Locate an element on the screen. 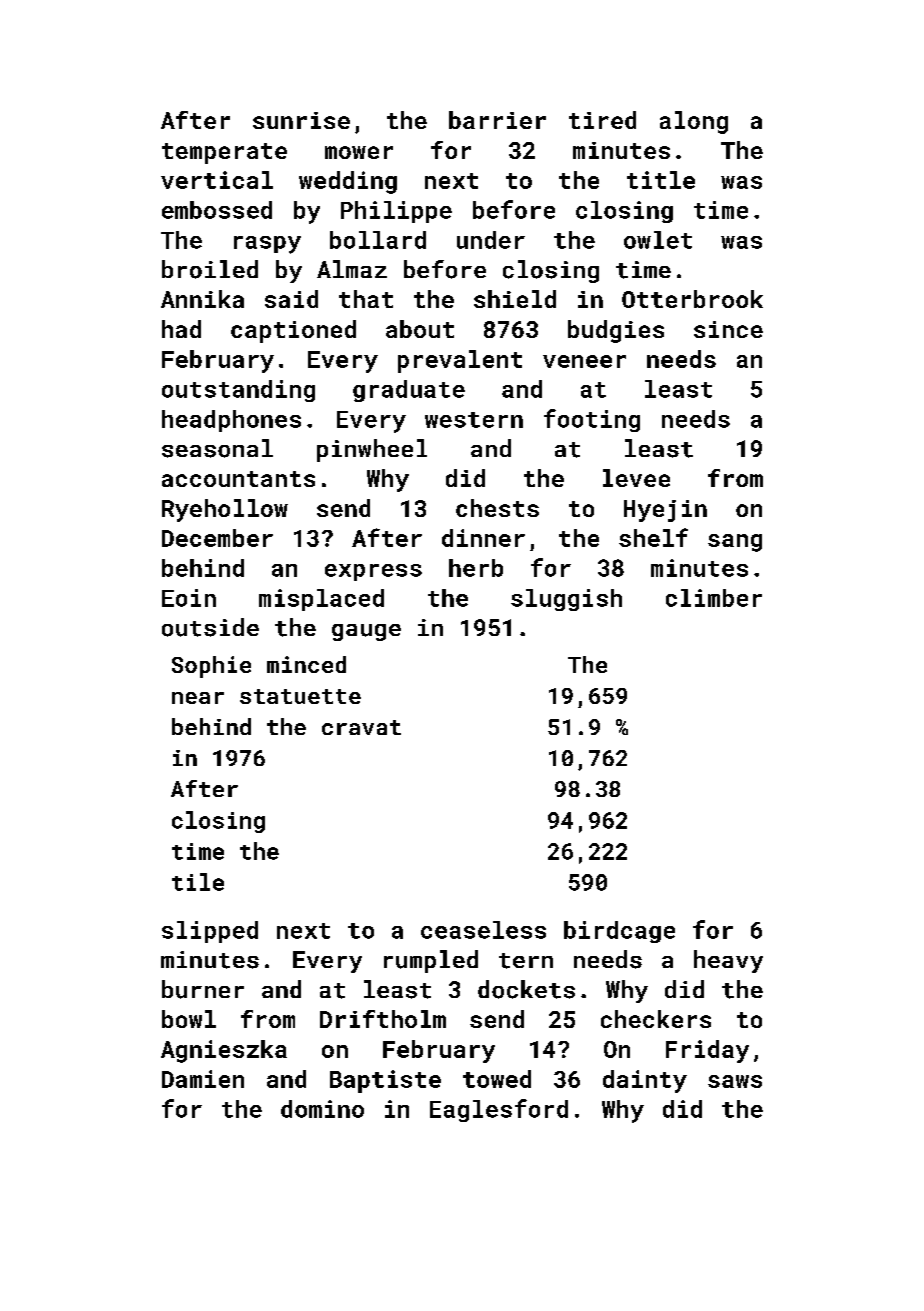 The height and width of the screenshot is (1311, 924). prevalent is located at coordinates (460, 361).
